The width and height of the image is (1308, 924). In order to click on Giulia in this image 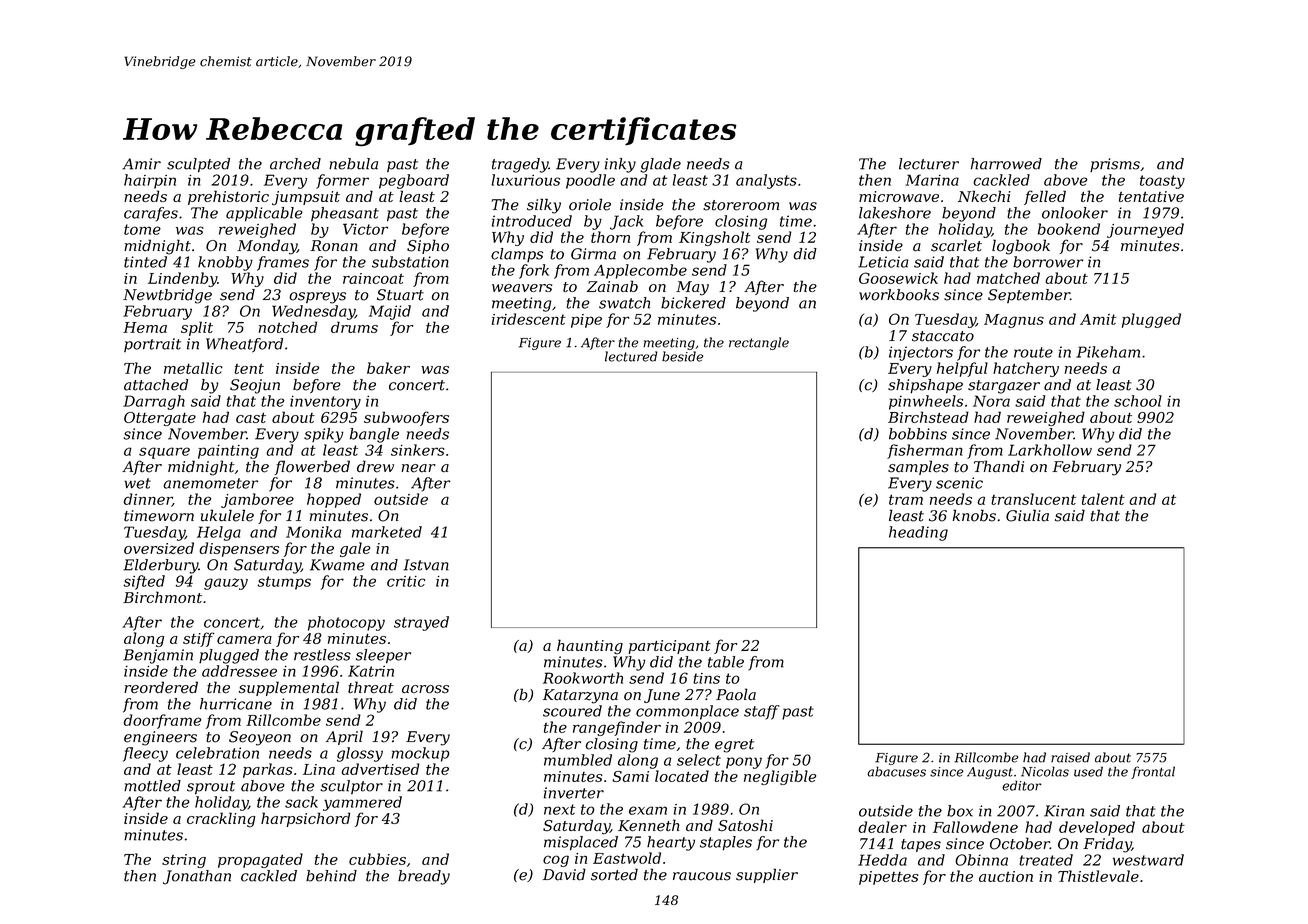, I will do `click(1027, 515)`.
